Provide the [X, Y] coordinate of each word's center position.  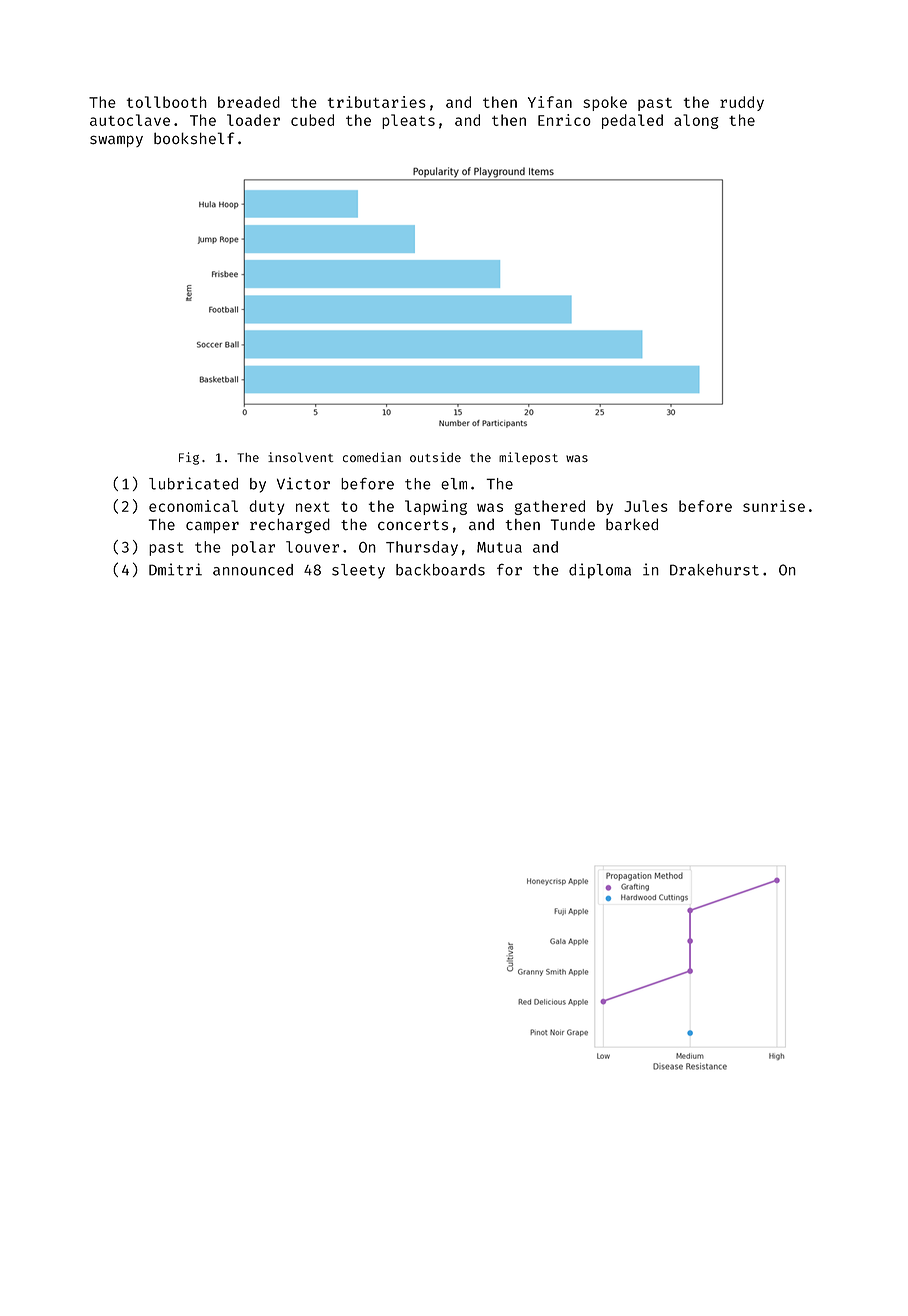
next [313, 507]
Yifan [550, 102]
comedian [372, 457]
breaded [249, 102]
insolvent [301, 457]
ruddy [742, 103]
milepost [528, 458]
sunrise [774, 506]
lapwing [436, 507]
